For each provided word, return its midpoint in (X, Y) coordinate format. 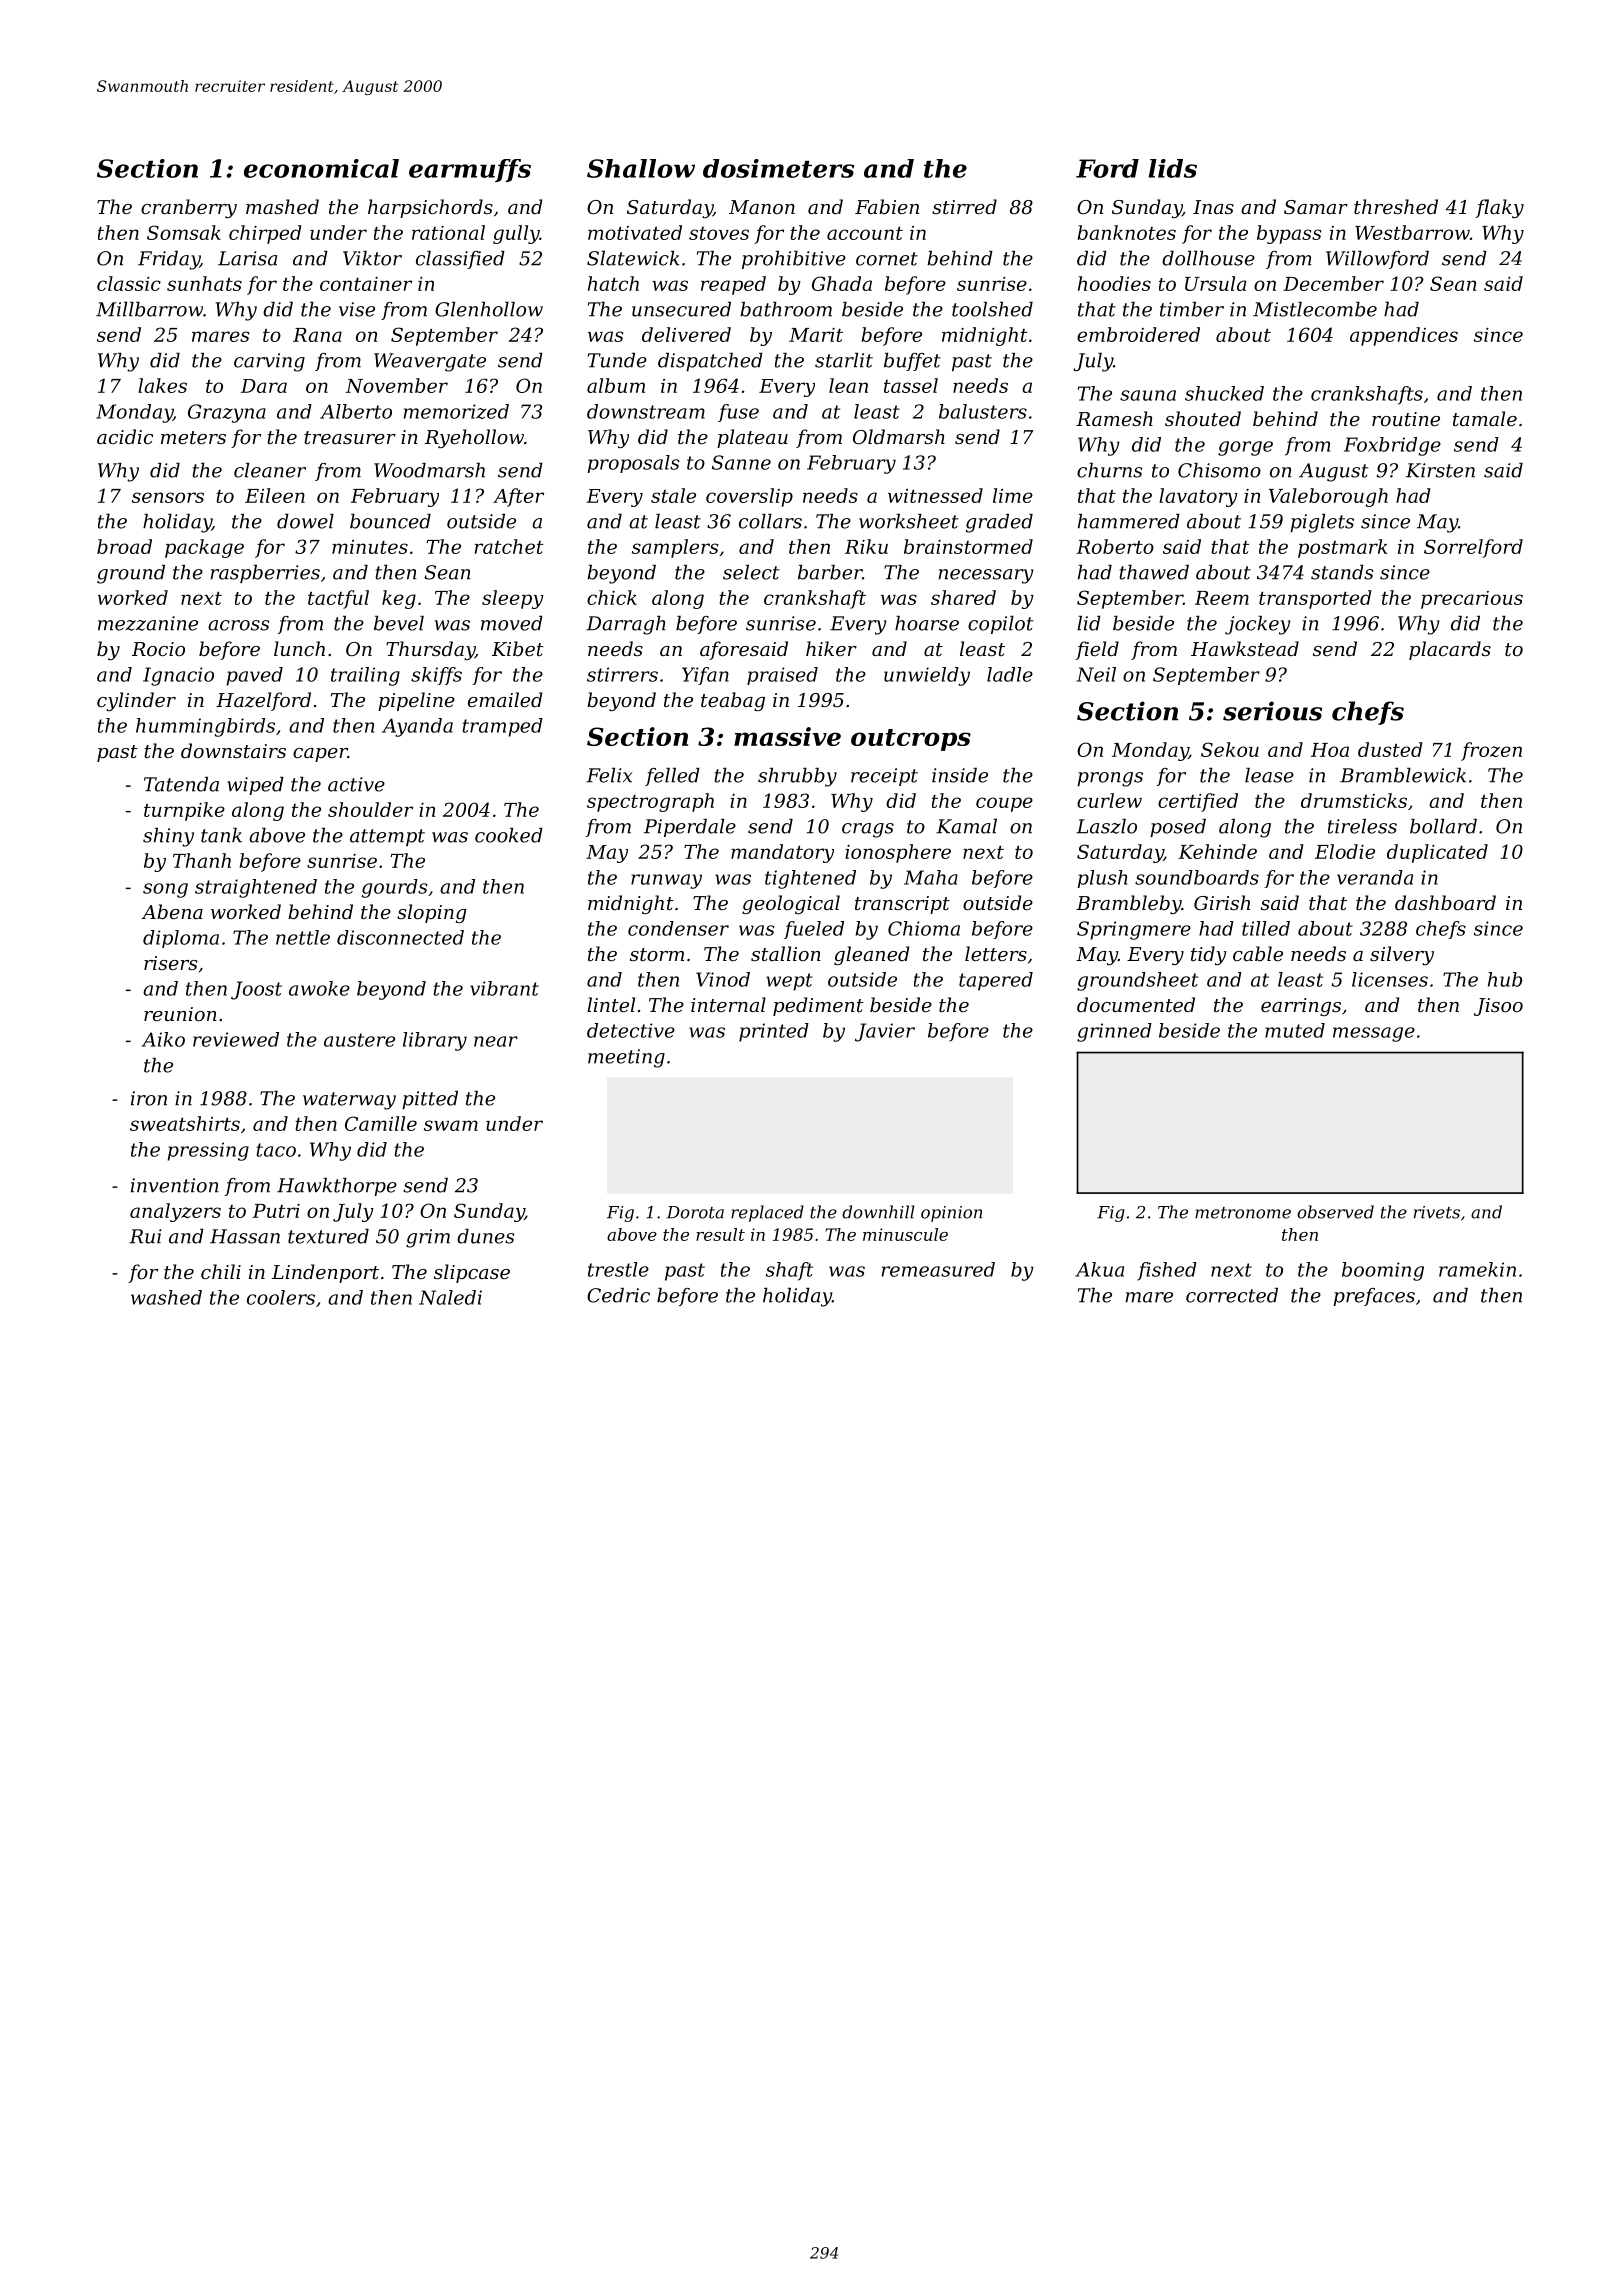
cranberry (189, 208)
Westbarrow (1412, 232)
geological (791, 904)
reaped (733, 285)
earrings (1301, 1007)
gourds (395, 888)
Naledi (450, 1297)
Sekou (1230, 749)
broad (124, 546)
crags (868, 830)
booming (1383, 1271)
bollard (1443, 826)
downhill (878, 1212)
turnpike (184, 811)
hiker (831, 648)
